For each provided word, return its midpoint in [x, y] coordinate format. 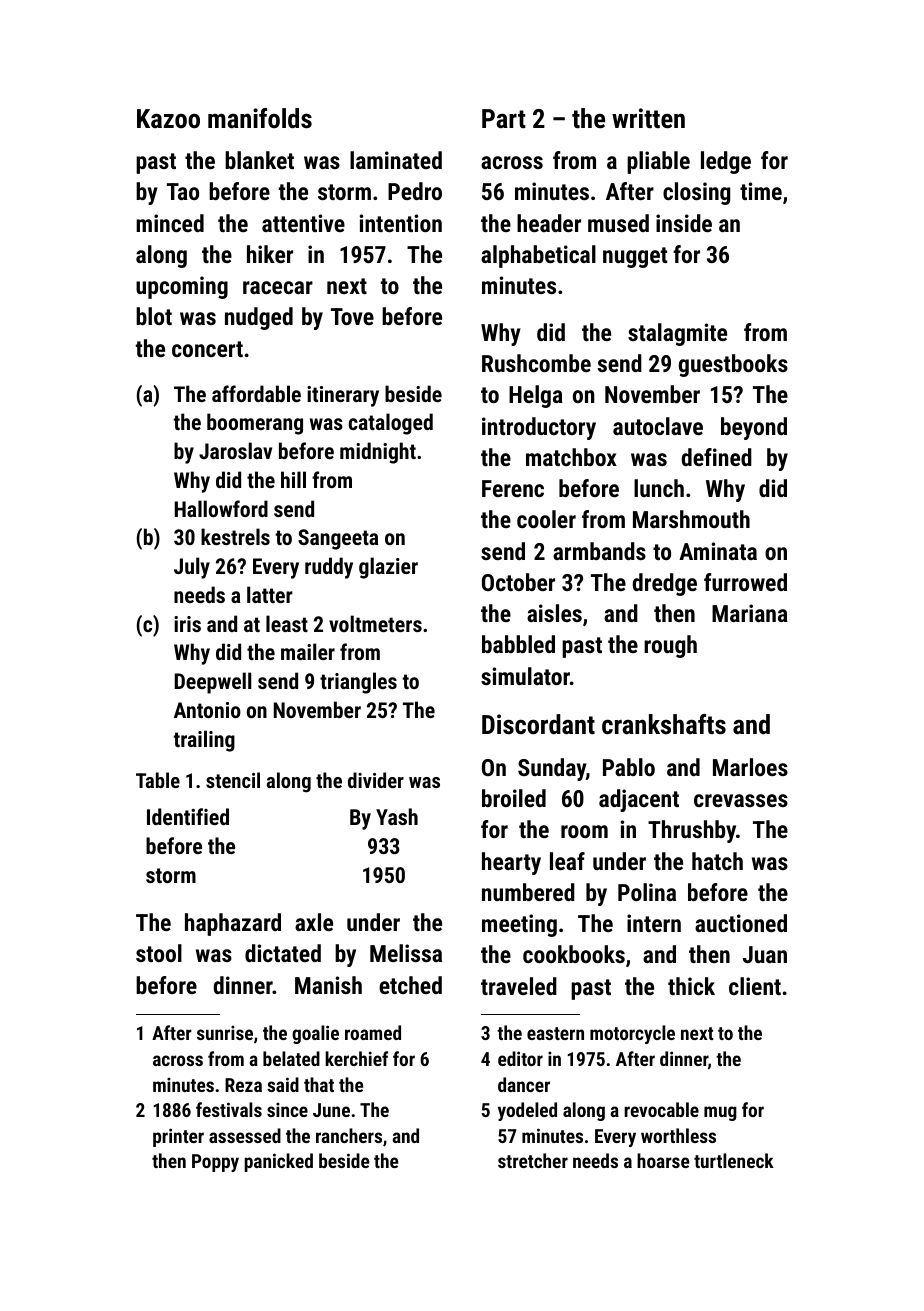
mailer [308, 651]
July [192, 568]
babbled [518, 644]
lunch [659, 488]
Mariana [750, 613]
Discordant [538, 724]
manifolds [260, 118]
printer [178, 1137]
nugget [635, 257]
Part [504, 119]
